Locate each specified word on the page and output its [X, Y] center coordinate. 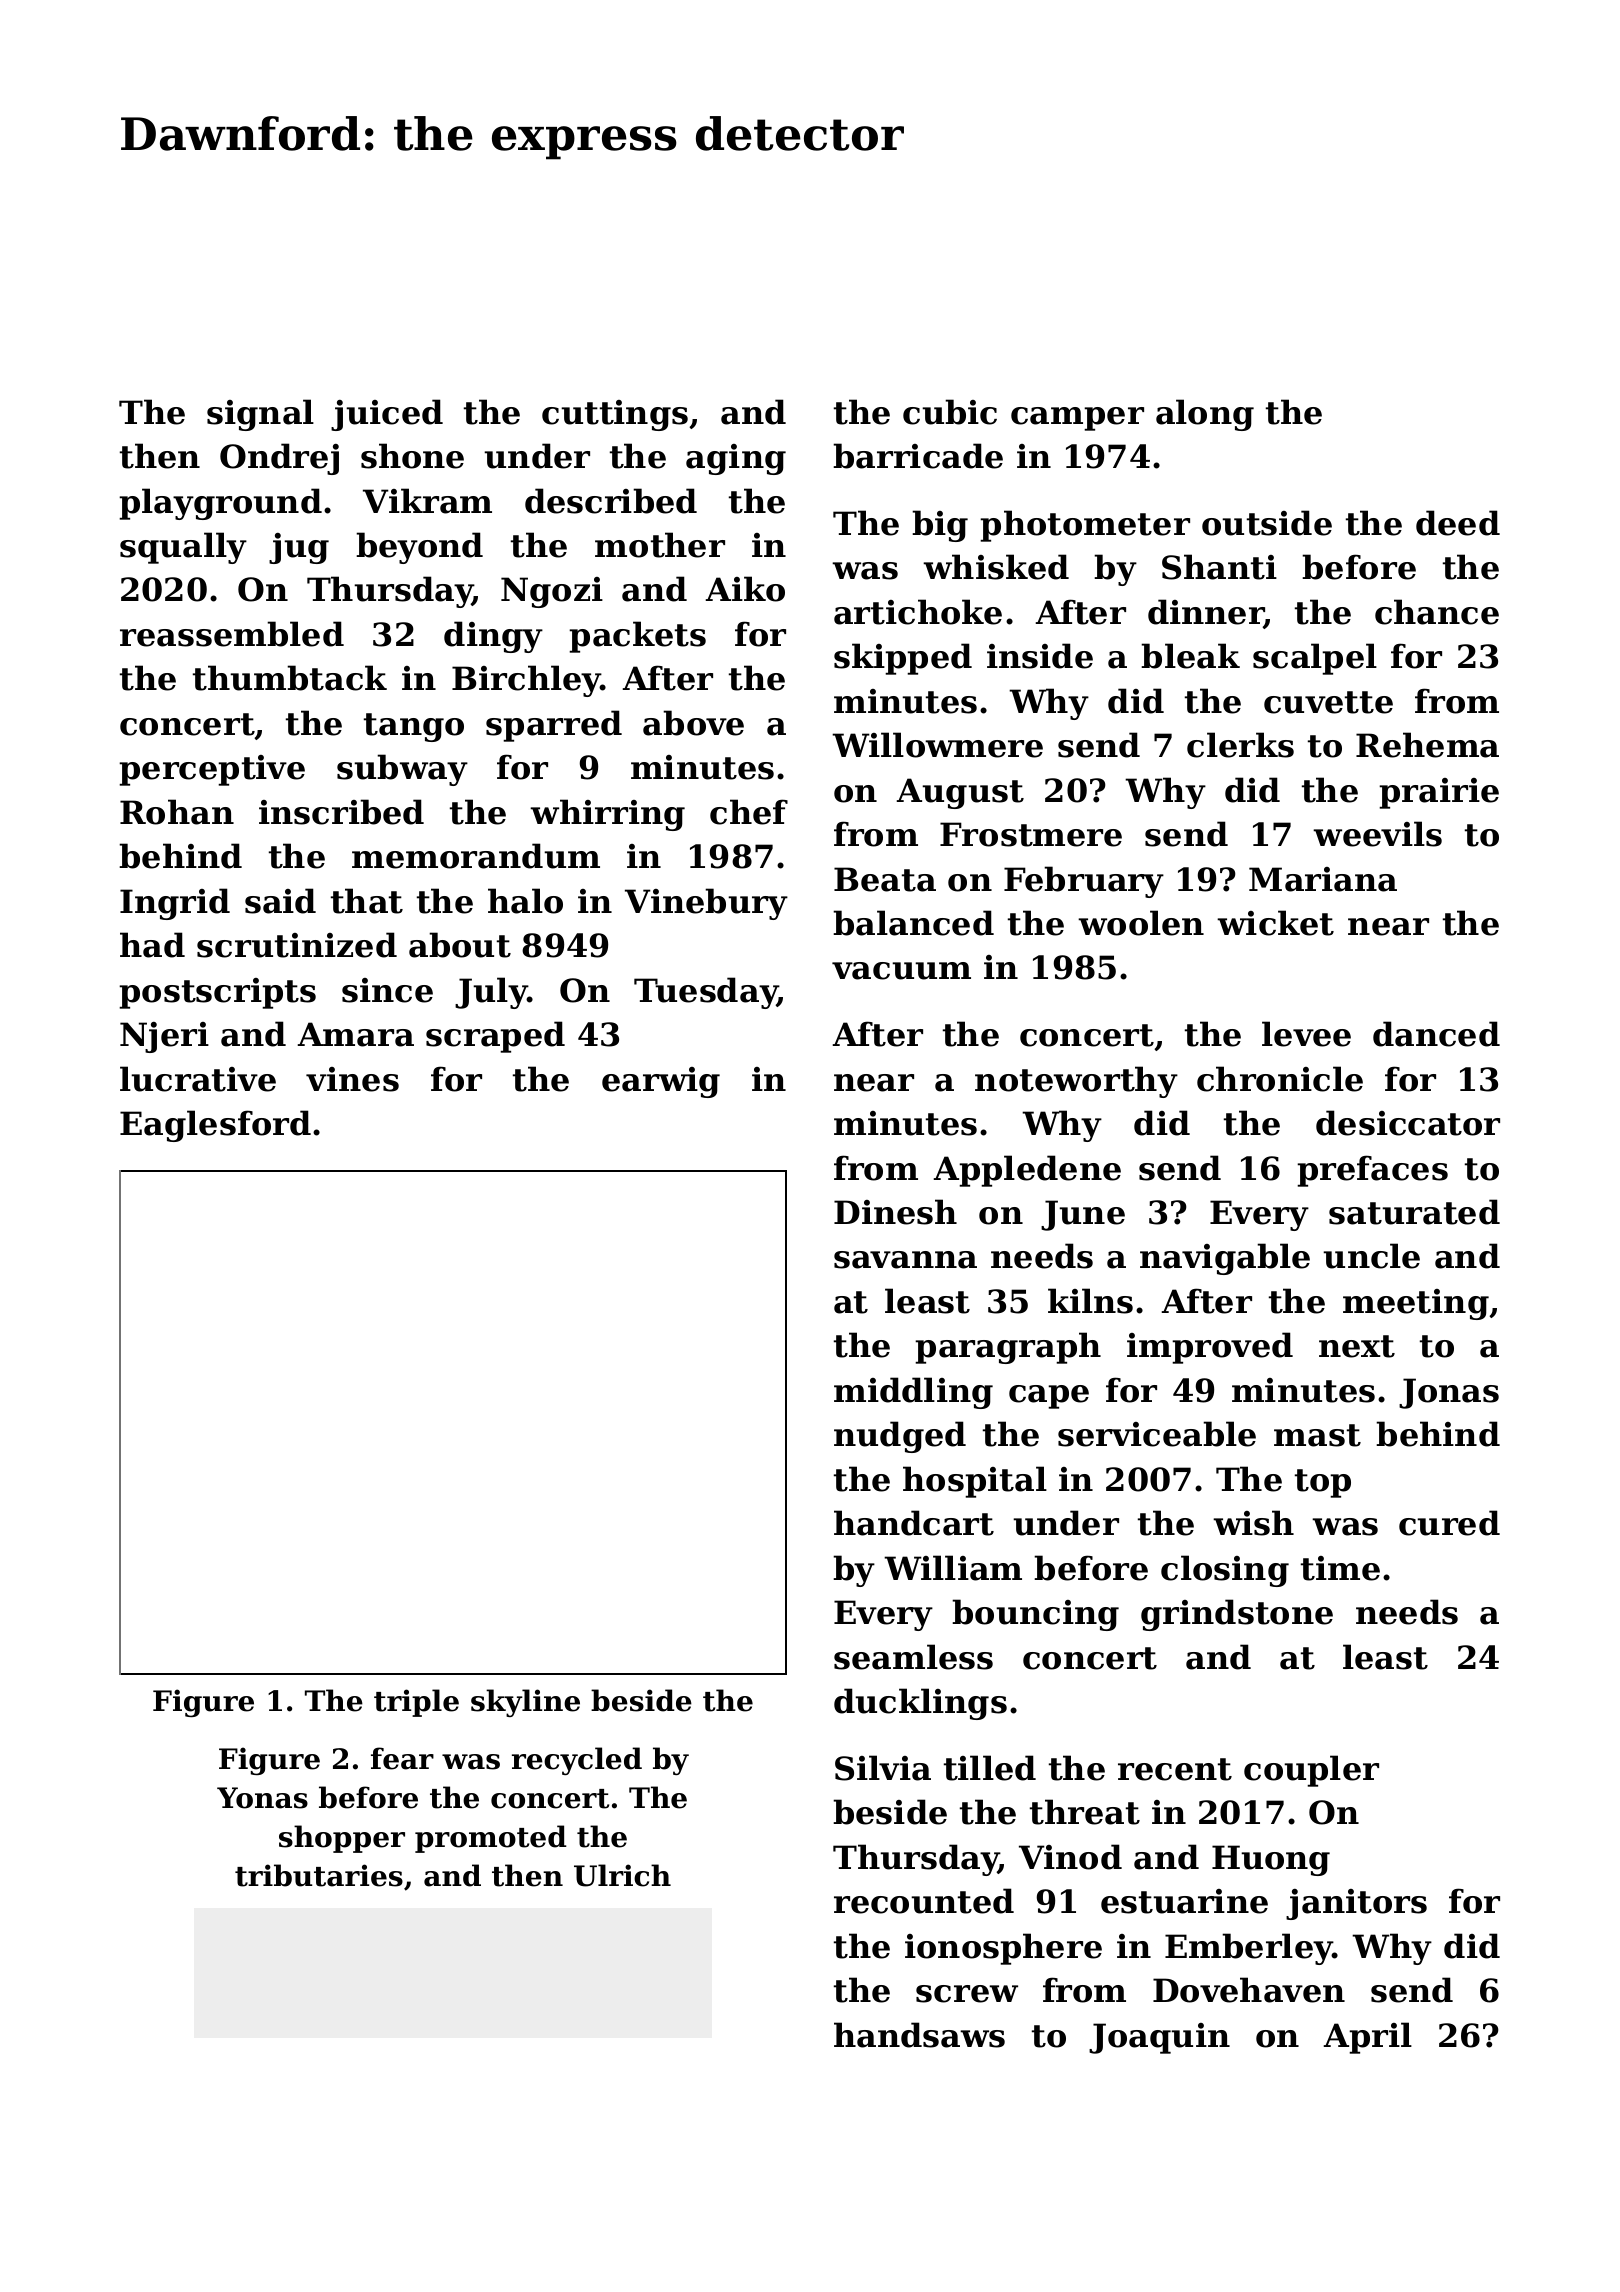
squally [183, 548]
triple [416, 1703]
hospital [975, 1482]
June [1083, 1215]
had [152, 945]
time [1340, 1568]
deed [1458, 523]
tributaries [319, 1875]
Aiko [745, 589]
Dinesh [895, 1212]
